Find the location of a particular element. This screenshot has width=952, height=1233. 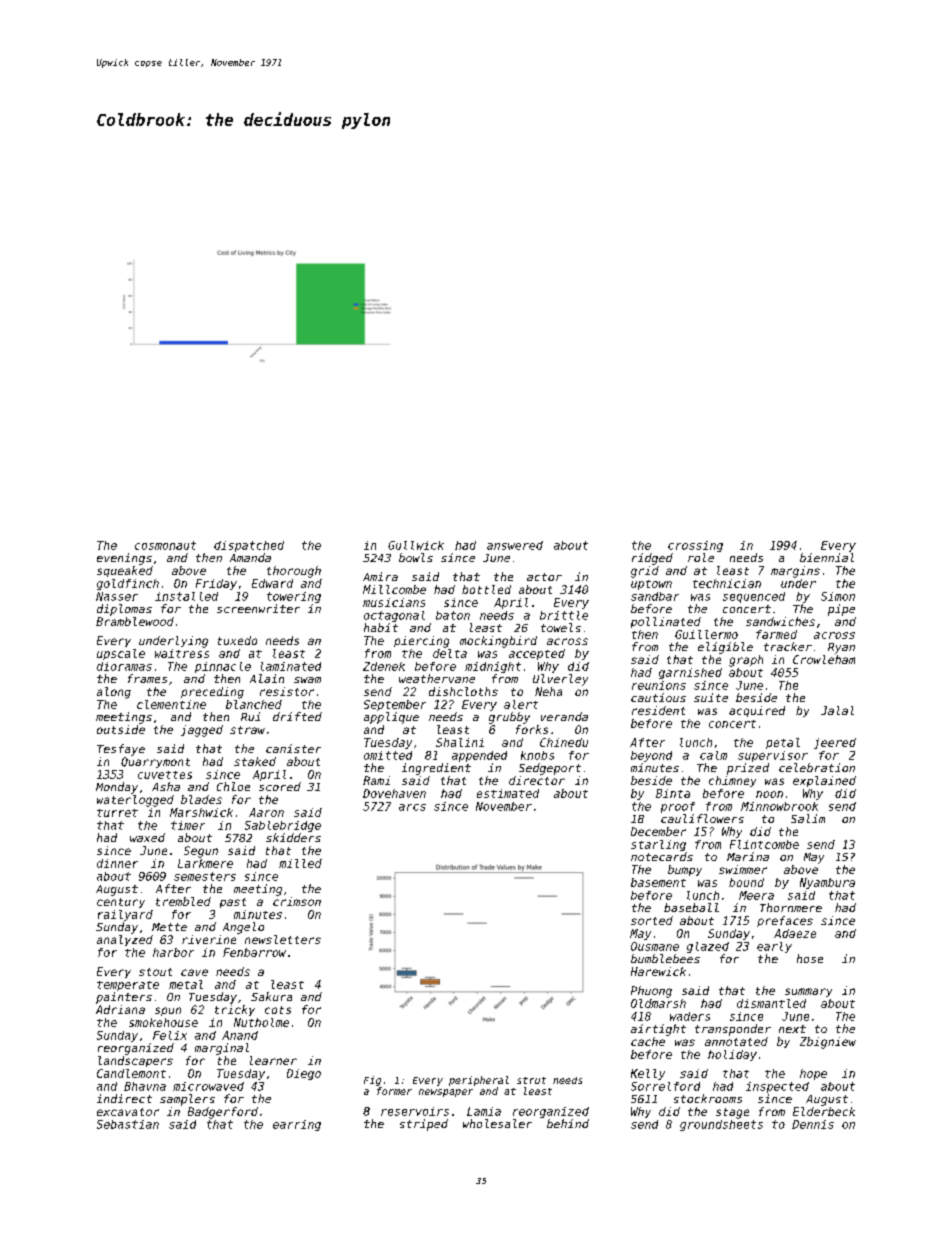

sequenced is located at coordinates (754, 597).
